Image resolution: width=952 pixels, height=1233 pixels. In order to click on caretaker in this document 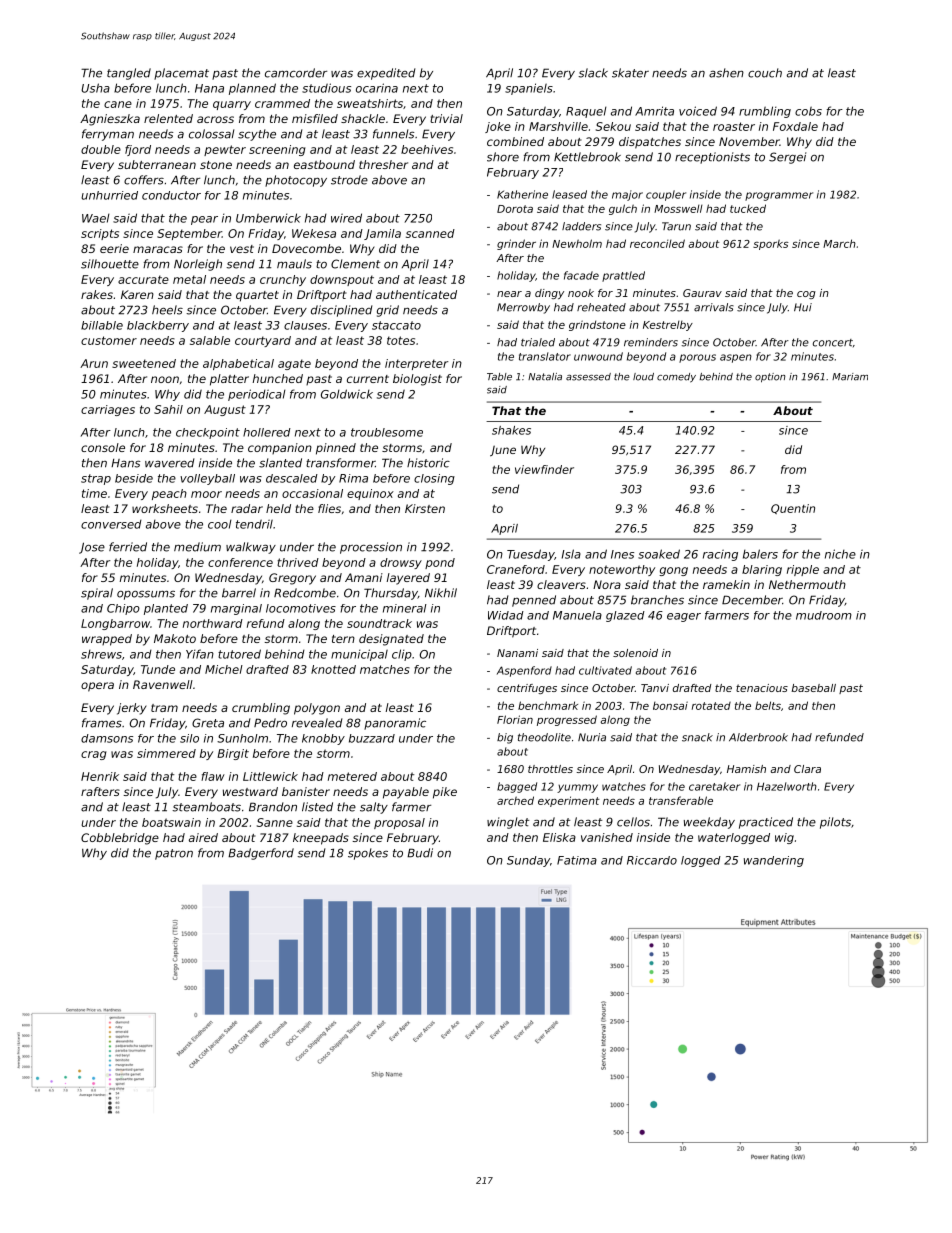, I will do `click(714, 786)`.
